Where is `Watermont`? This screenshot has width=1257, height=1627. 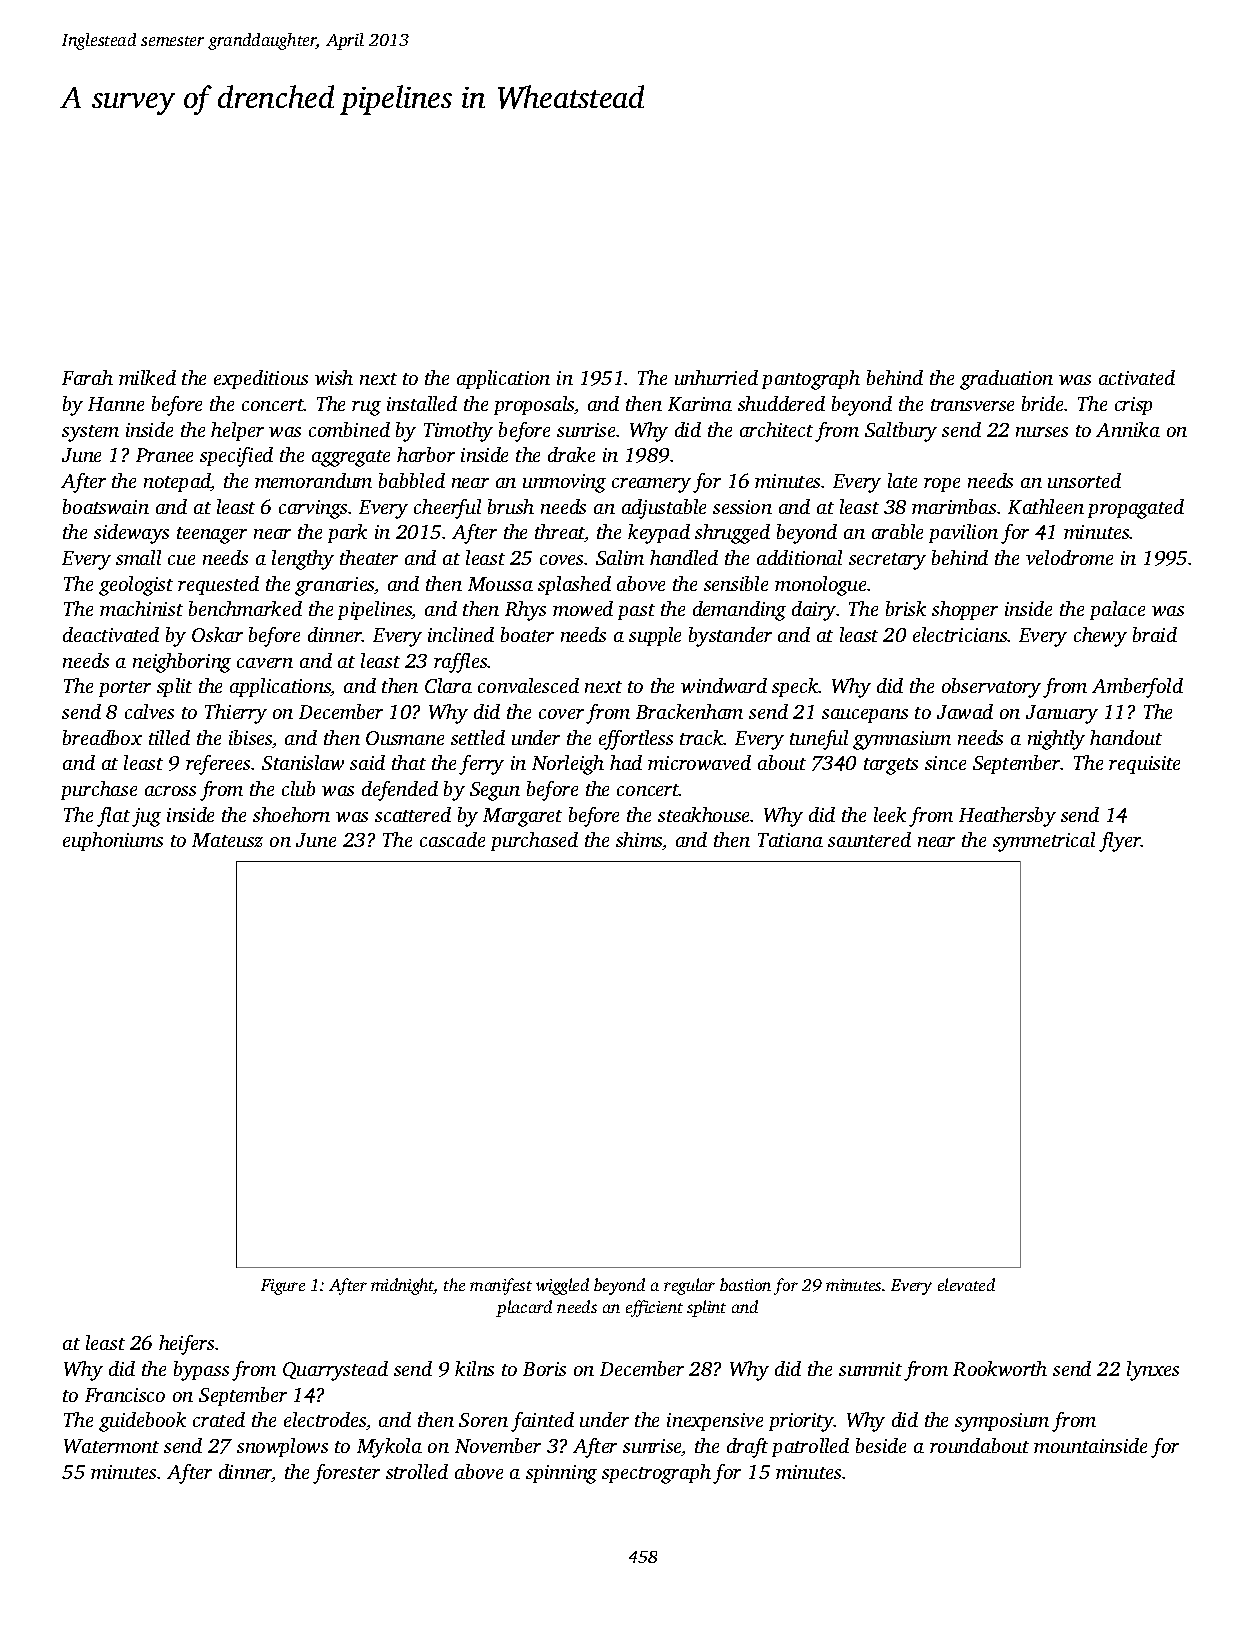 Watermont is located at coordinates (111, 1446).
